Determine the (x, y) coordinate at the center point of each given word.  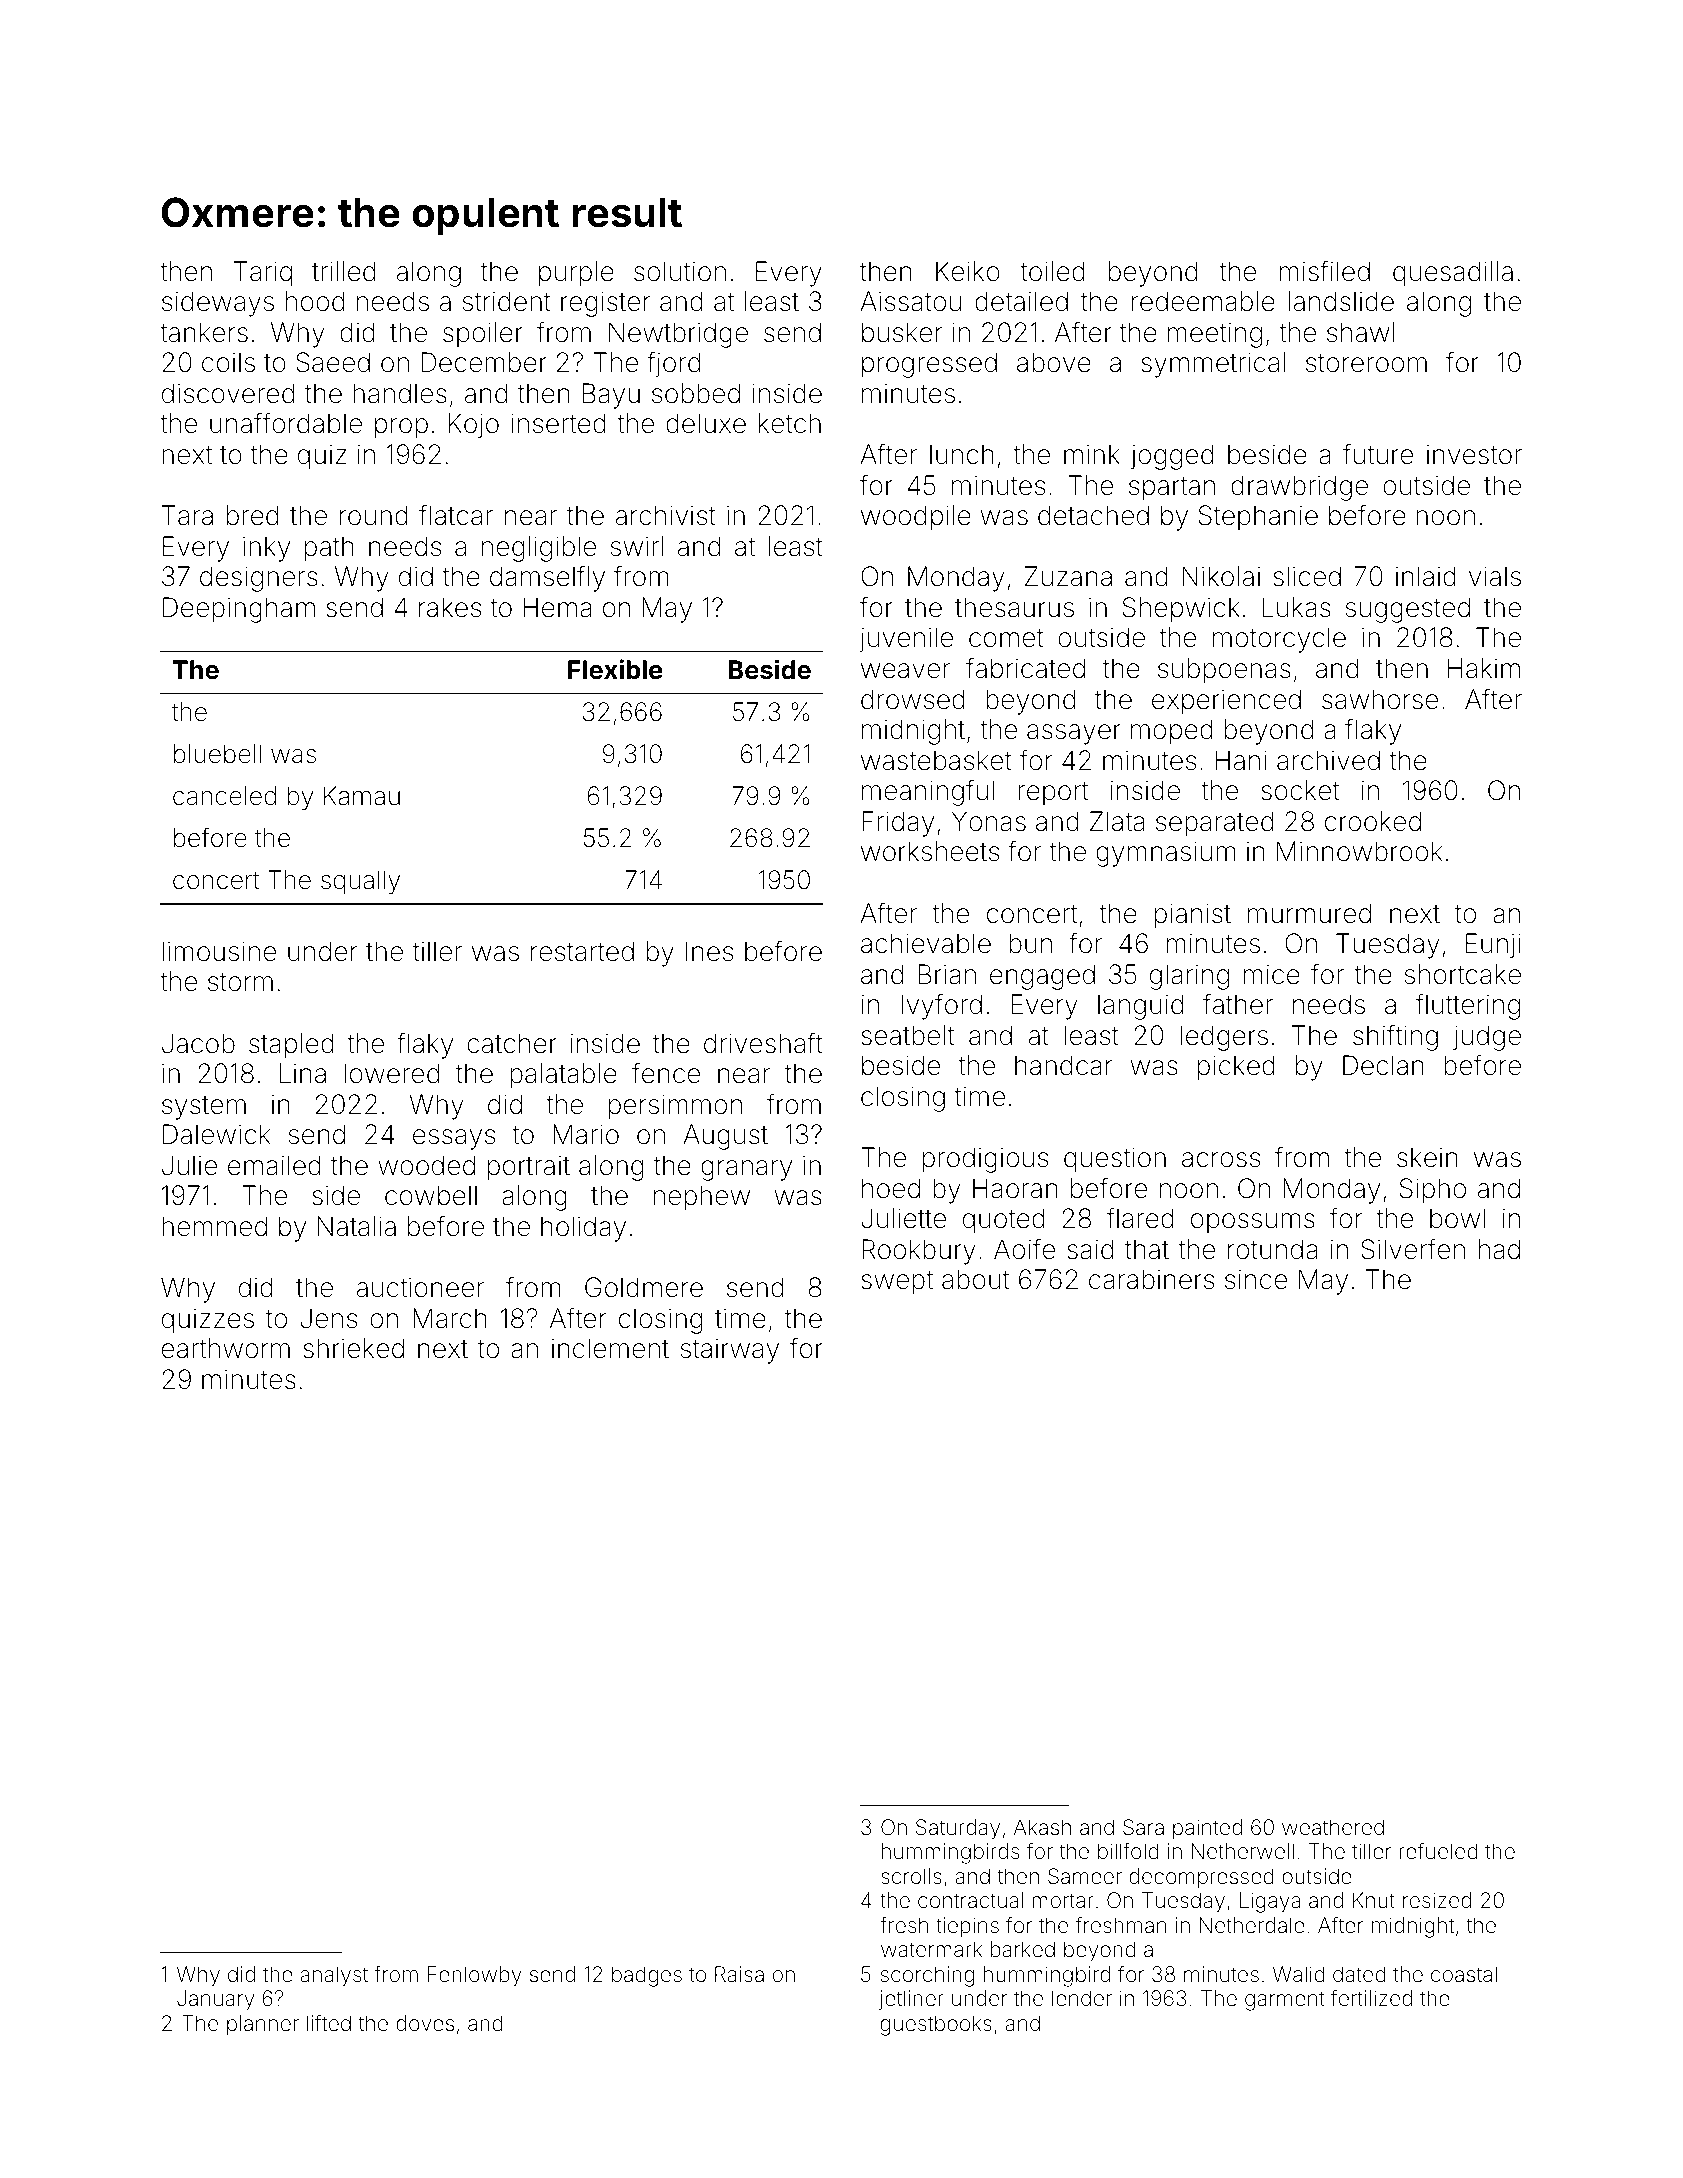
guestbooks (936, 2025)
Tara (187, 515)
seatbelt (907, 1035)
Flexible (615, 669)
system (204, 1108)
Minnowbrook (1359, 851)
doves (425, 2023)
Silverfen (1413, 1249)
